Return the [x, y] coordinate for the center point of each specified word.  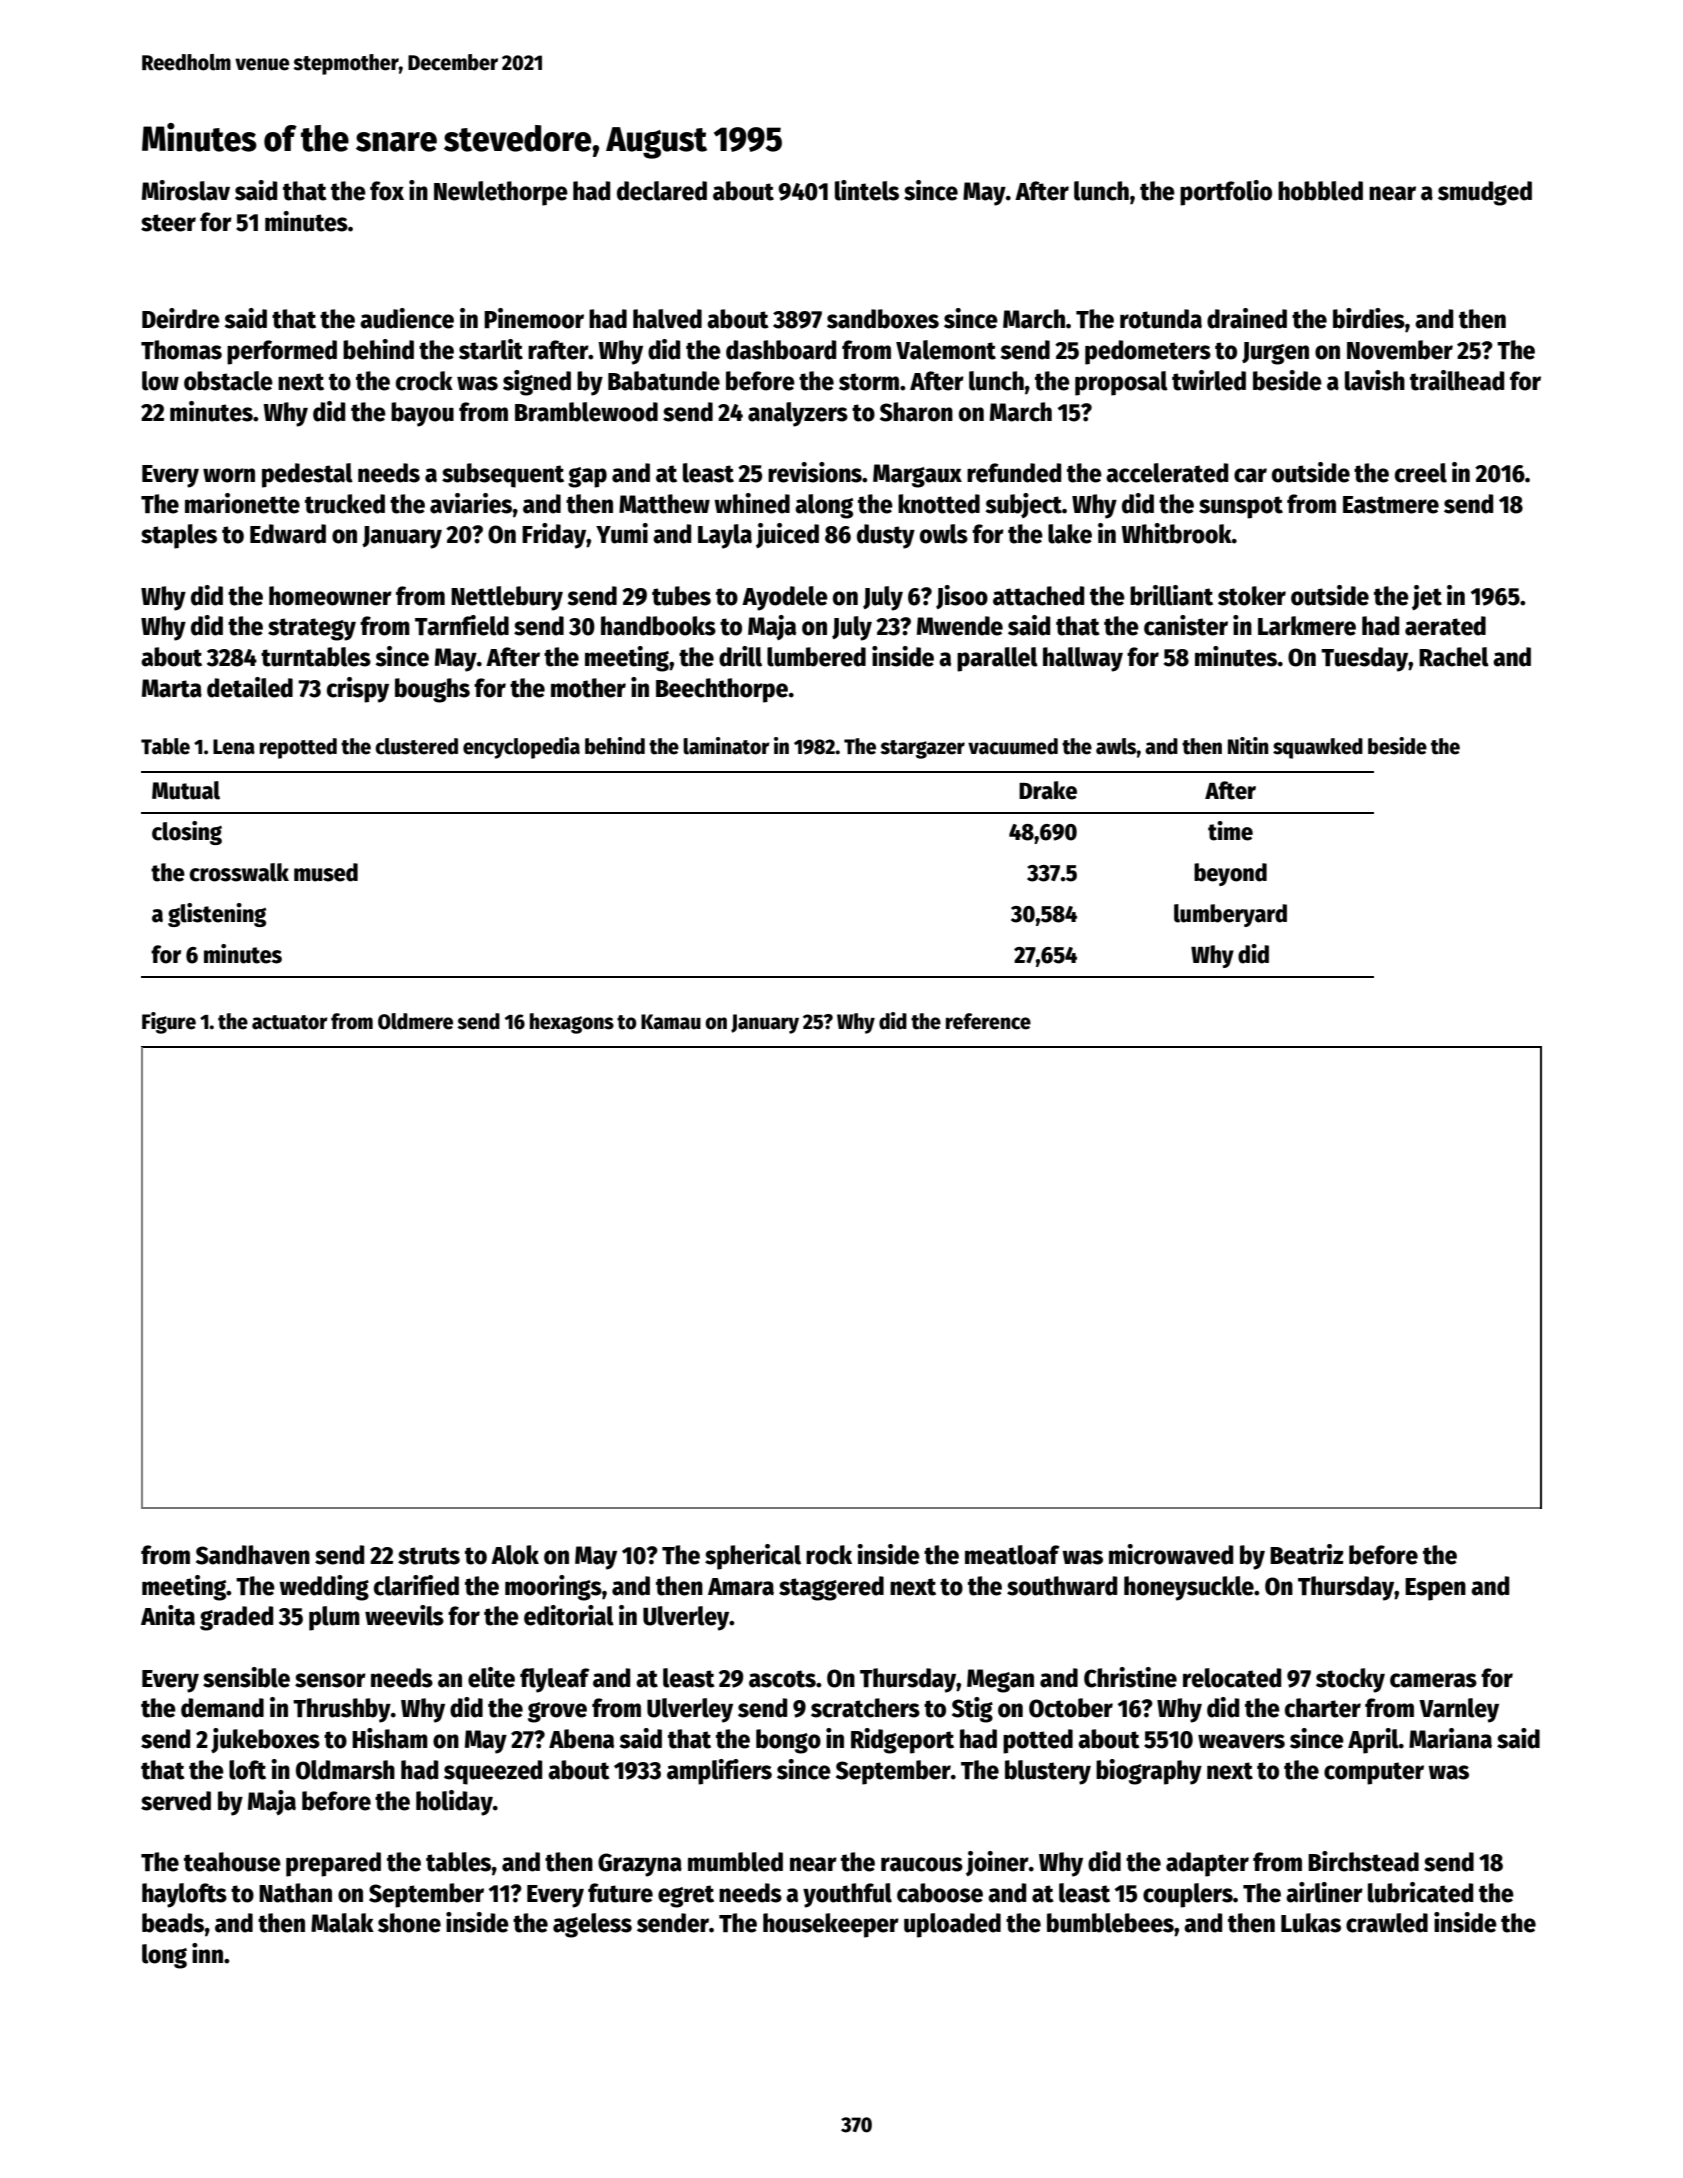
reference [988, 1021]
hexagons [572, 1023]
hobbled [1320, 191]
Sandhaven [253, 1555]
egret [686, 1896]
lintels [867, 190]
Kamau [671, 1022]
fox [387, 191]
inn [207, 1953]
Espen [1435, 1589]
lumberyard [1230, 915]
